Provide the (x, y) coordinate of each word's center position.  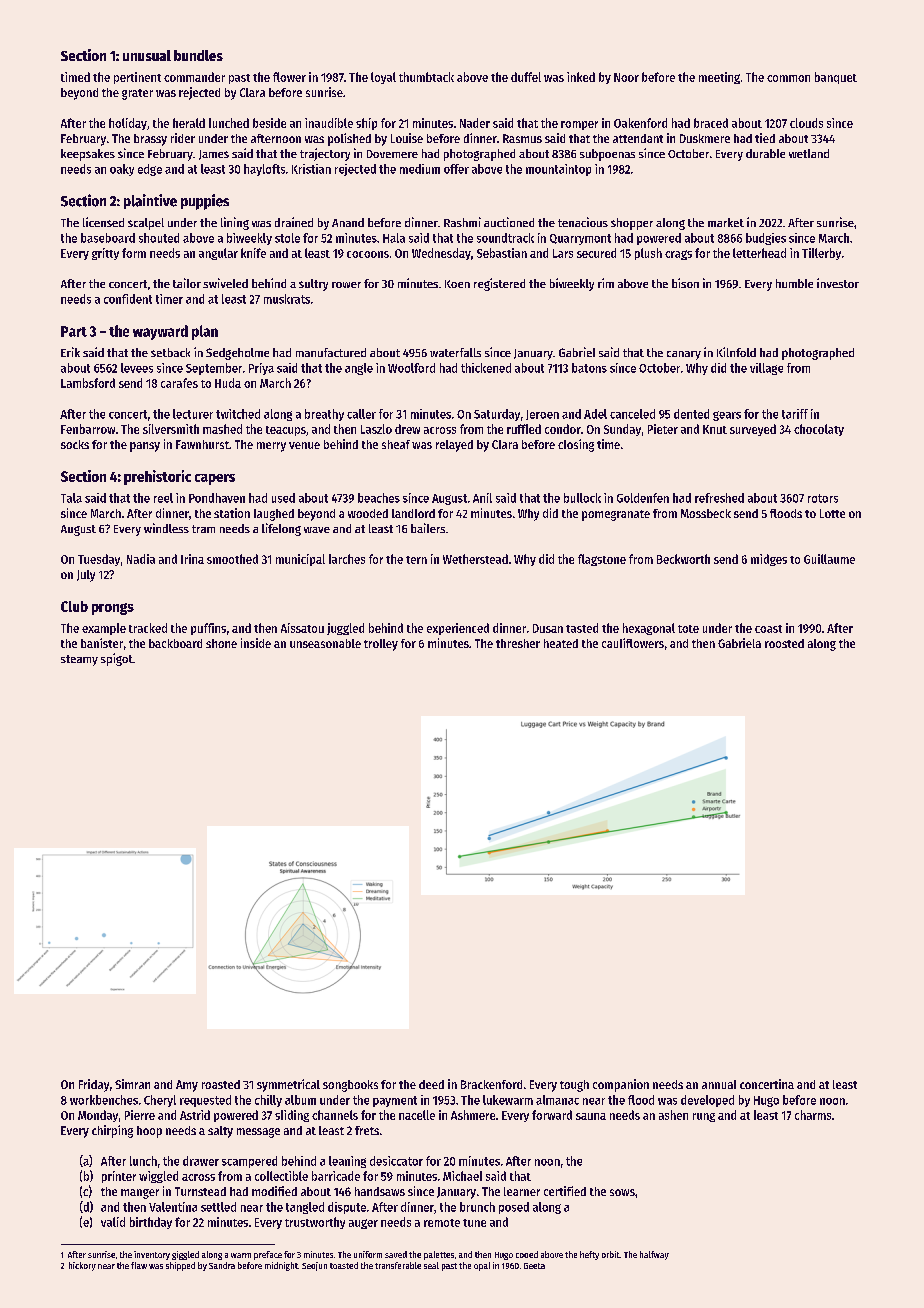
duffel (526, 77)
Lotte (832, 513)
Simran (132, 1084)
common (788, 78)
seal (431, 1265)
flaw (139, 1265)
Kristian (311, 169)
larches (347, 559)
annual (719, 1084)
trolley (381, 645)
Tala (71, 498)
